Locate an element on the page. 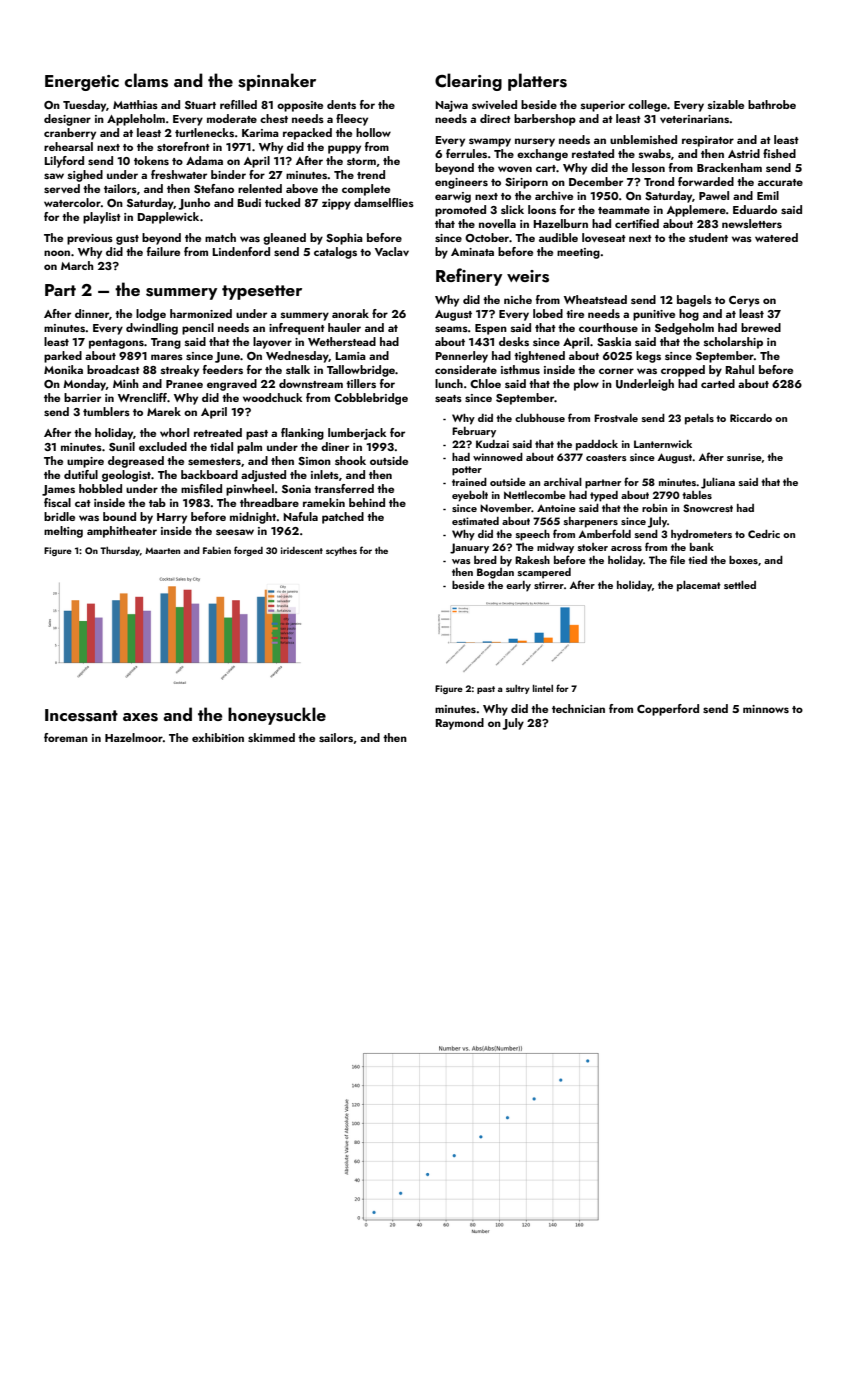 The width and height of the image is (849, 1400). settled is located at coordinates (740, 585).
